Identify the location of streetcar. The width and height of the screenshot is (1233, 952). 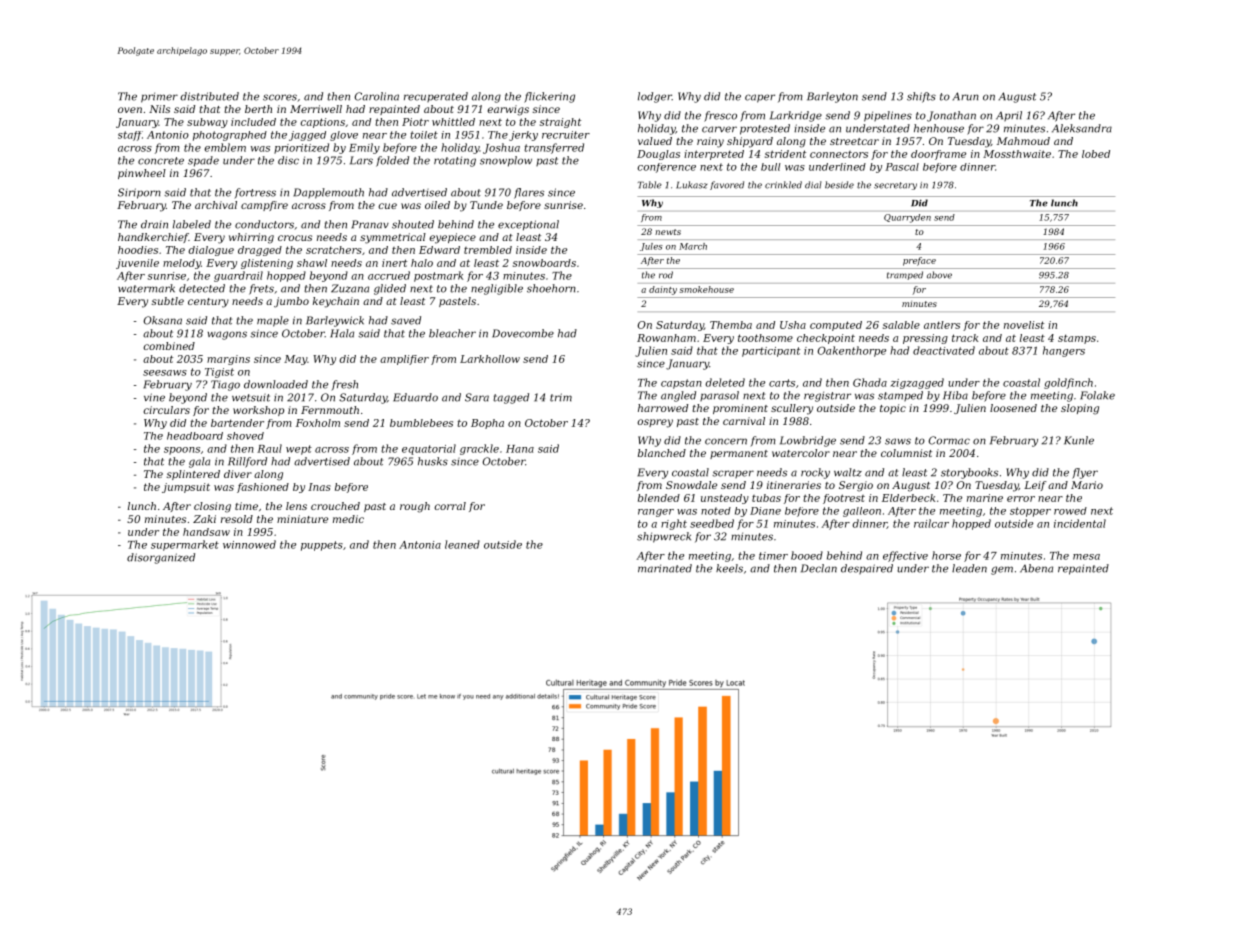
(854, 141).
